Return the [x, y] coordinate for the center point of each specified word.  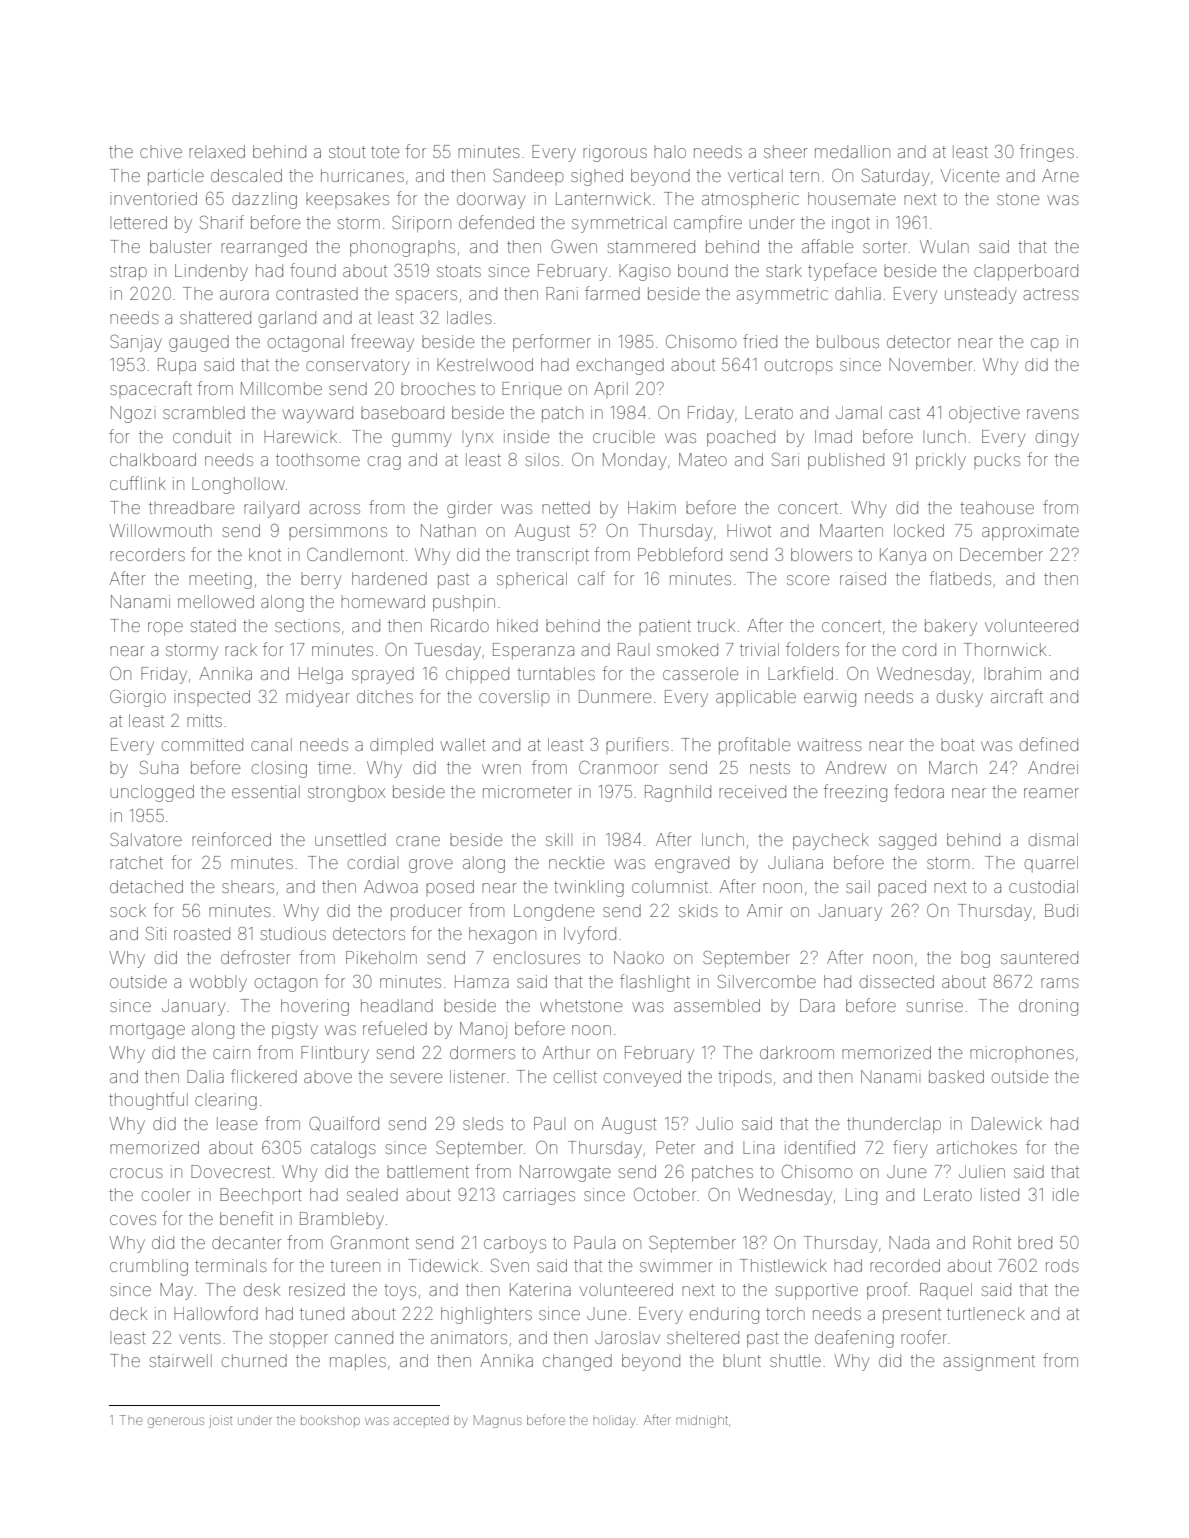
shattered [215, 317]
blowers [821, 554]
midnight [702, 1421]
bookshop [330, 1421]
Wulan [944, 246]
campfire [708, 224]
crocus [136, 1173]
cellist [575, 1076]
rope [165, 629]
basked [956, 1076]
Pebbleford [680, 554]
